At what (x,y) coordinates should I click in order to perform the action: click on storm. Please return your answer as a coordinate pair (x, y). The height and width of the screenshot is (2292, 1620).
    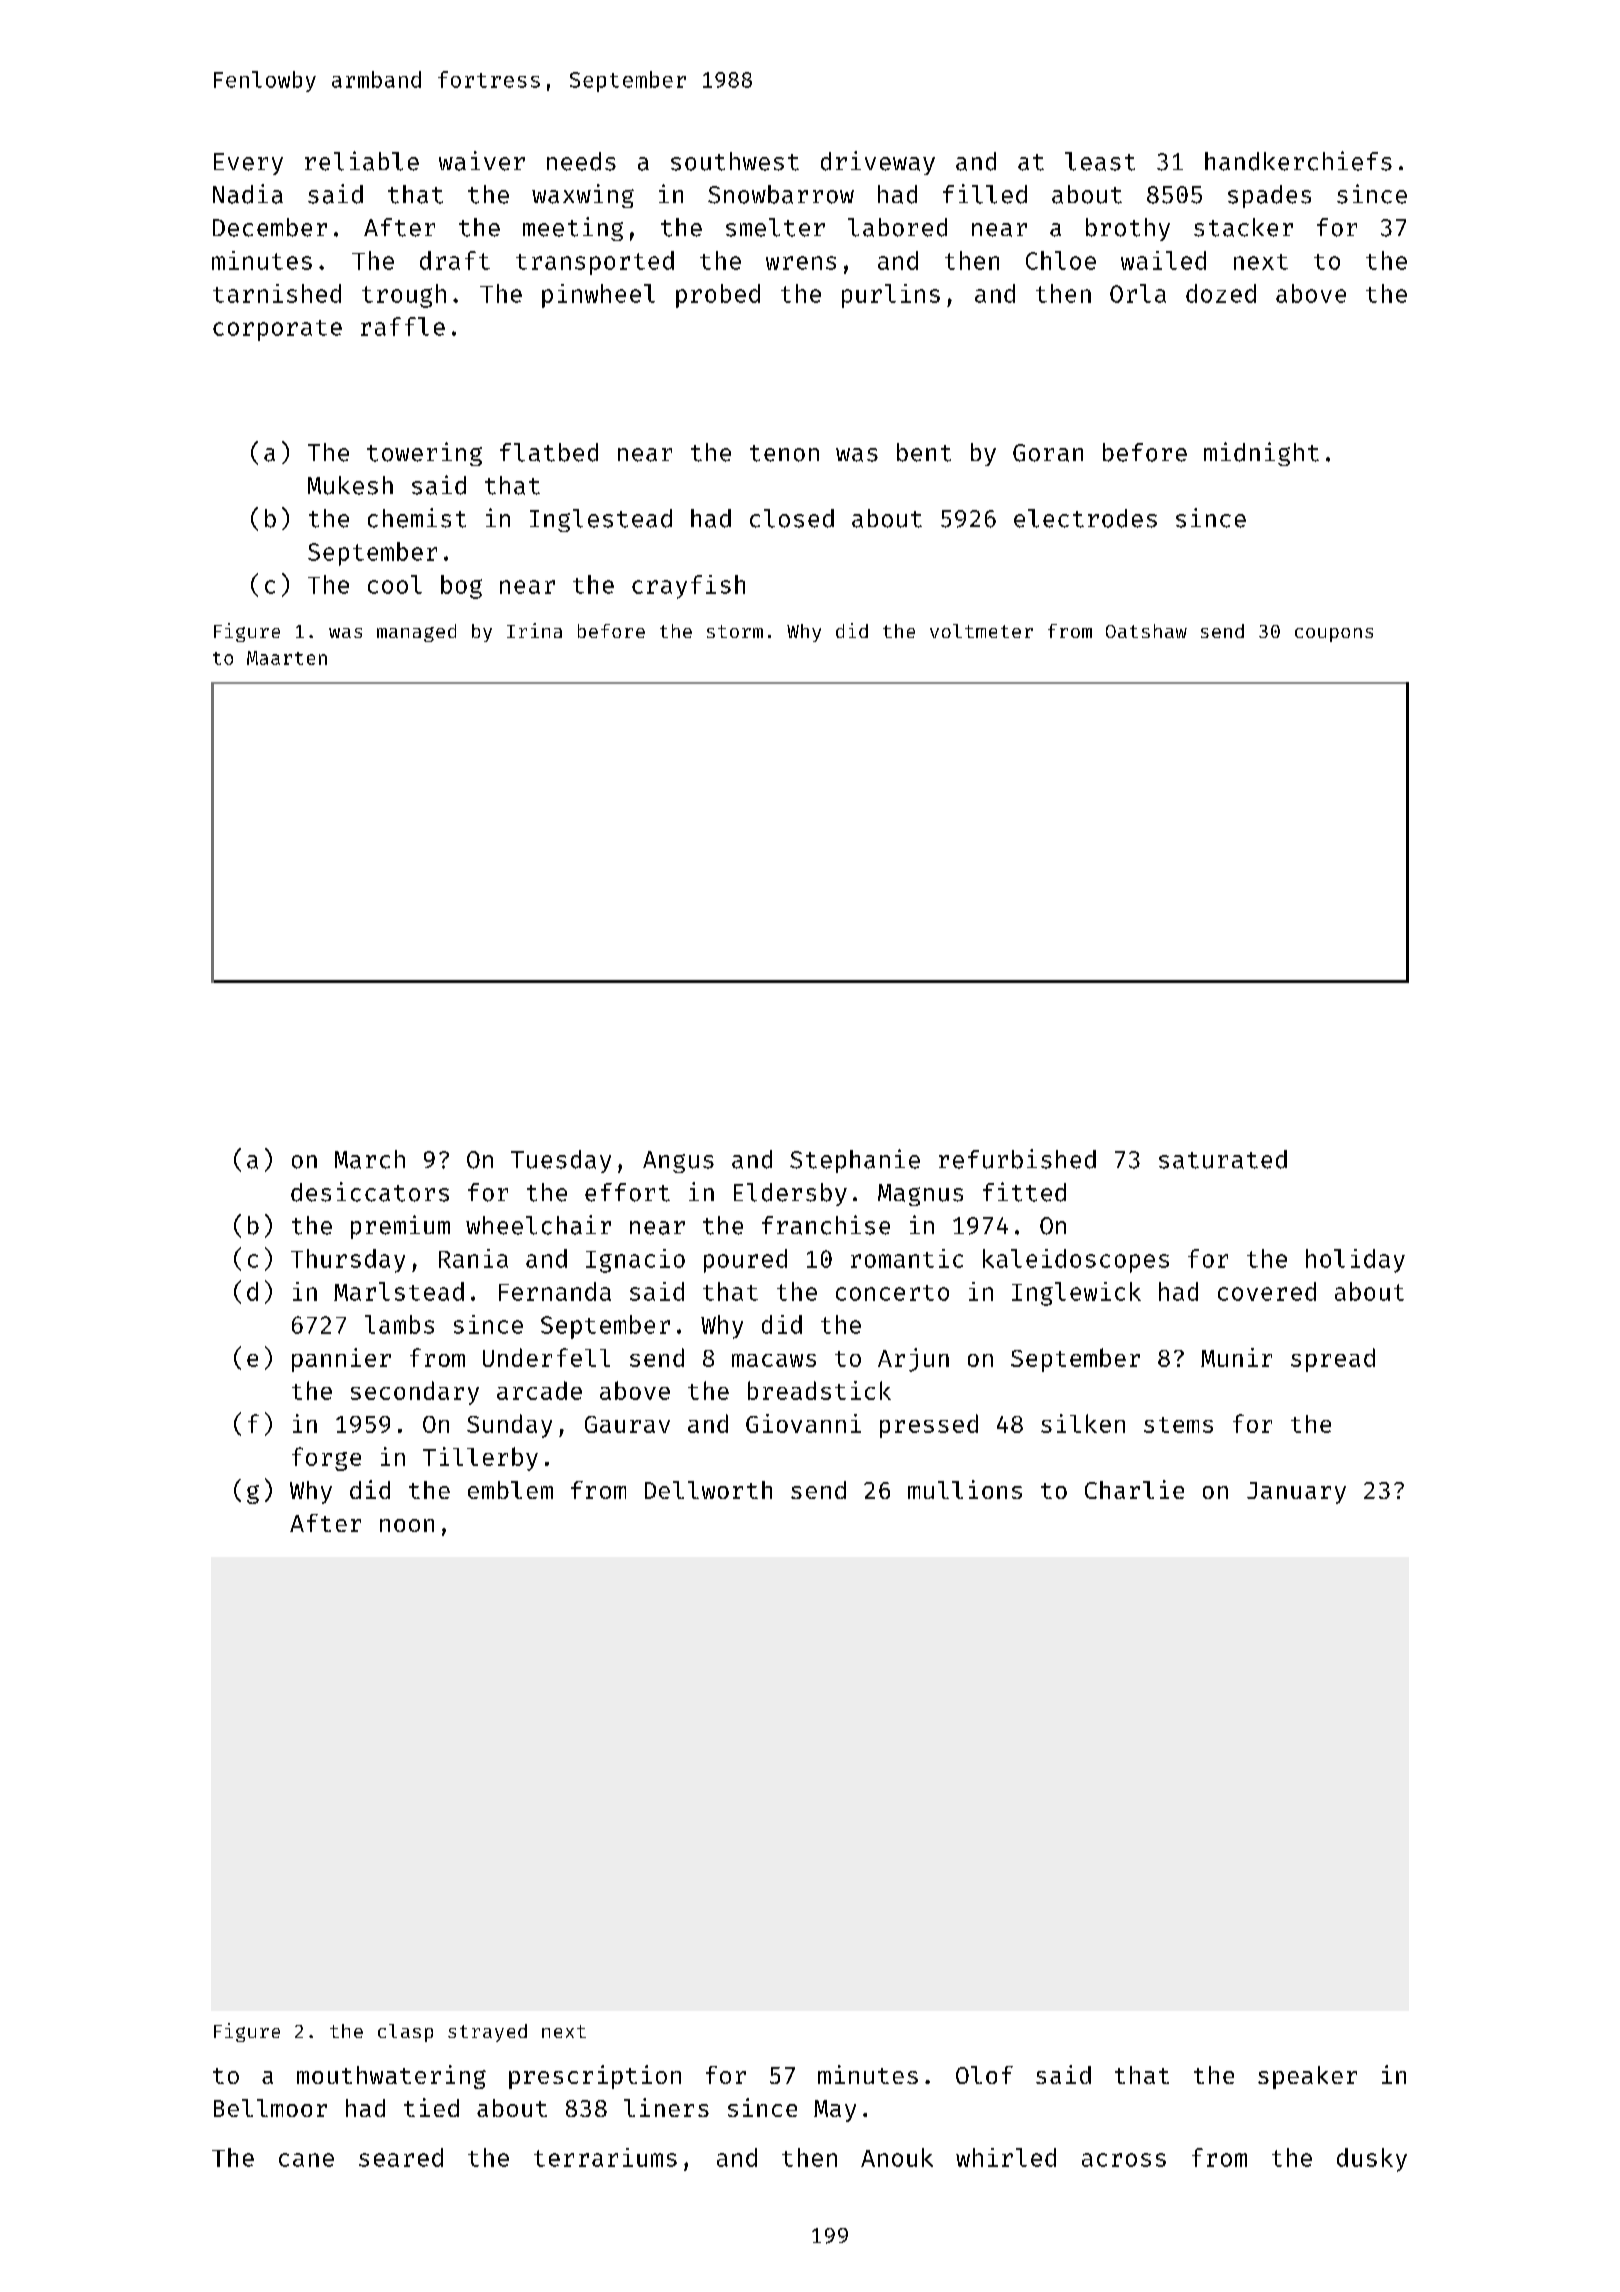
    Looking at the image, I should click on (735, 631).
